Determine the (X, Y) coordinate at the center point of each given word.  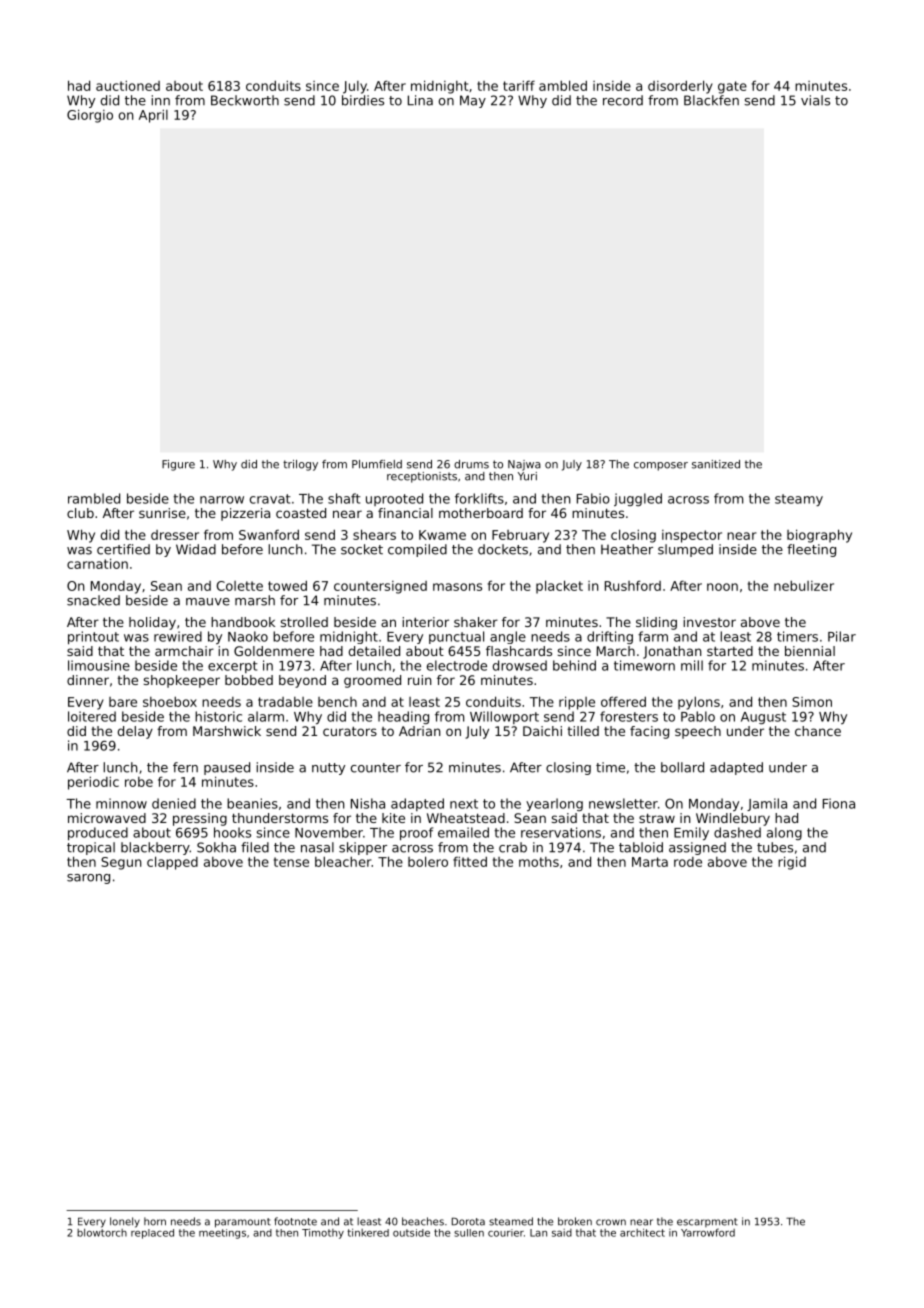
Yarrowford (708, 1232)
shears (374, 534)
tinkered (368, 1232)
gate (732, 87)
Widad (196, 549)
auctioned (128, 85)
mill (692, 665)
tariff (519, 85)
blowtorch (102, 1232)
